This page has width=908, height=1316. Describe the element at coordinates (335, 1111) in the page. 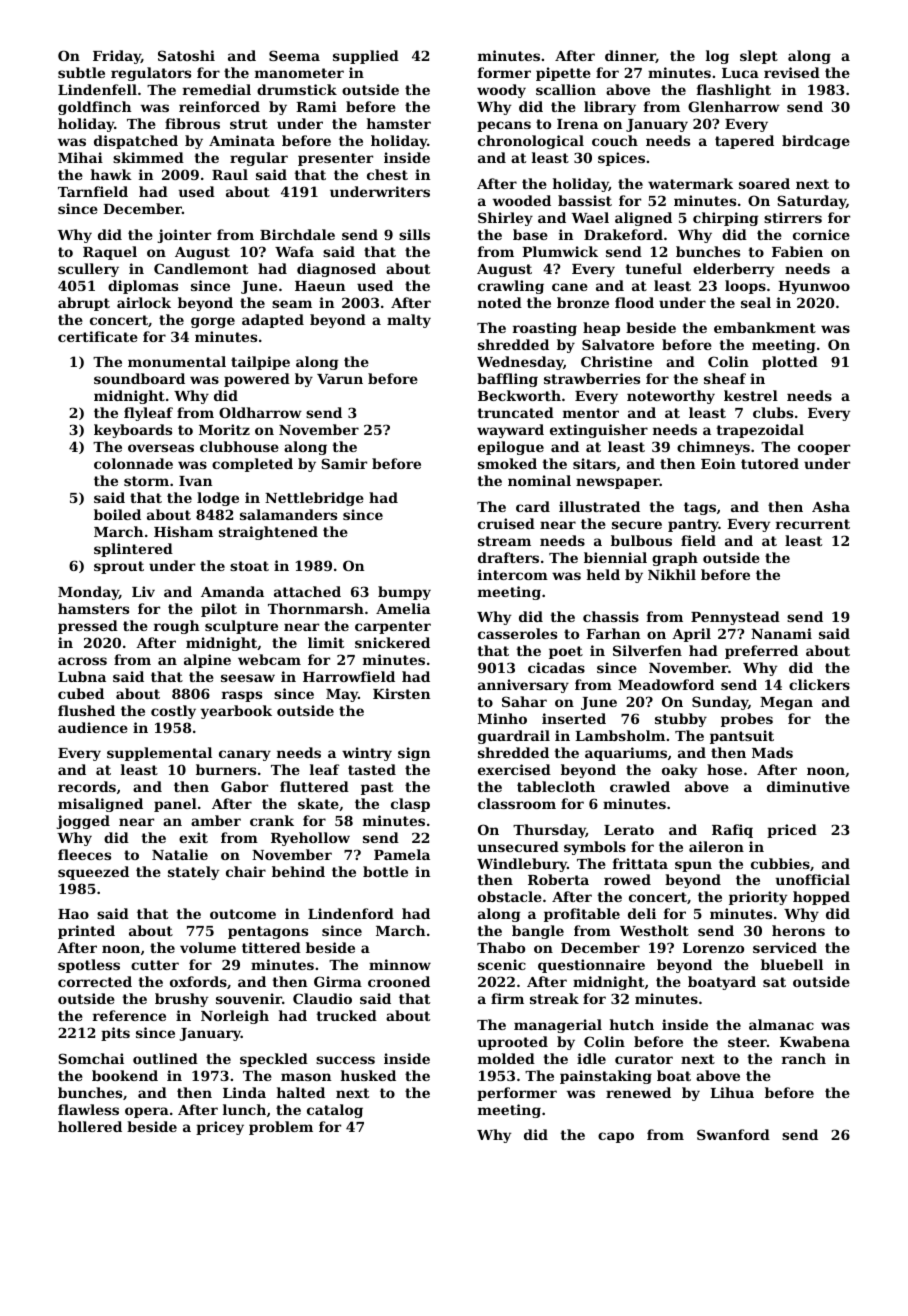

I see `catalog` at that location.
